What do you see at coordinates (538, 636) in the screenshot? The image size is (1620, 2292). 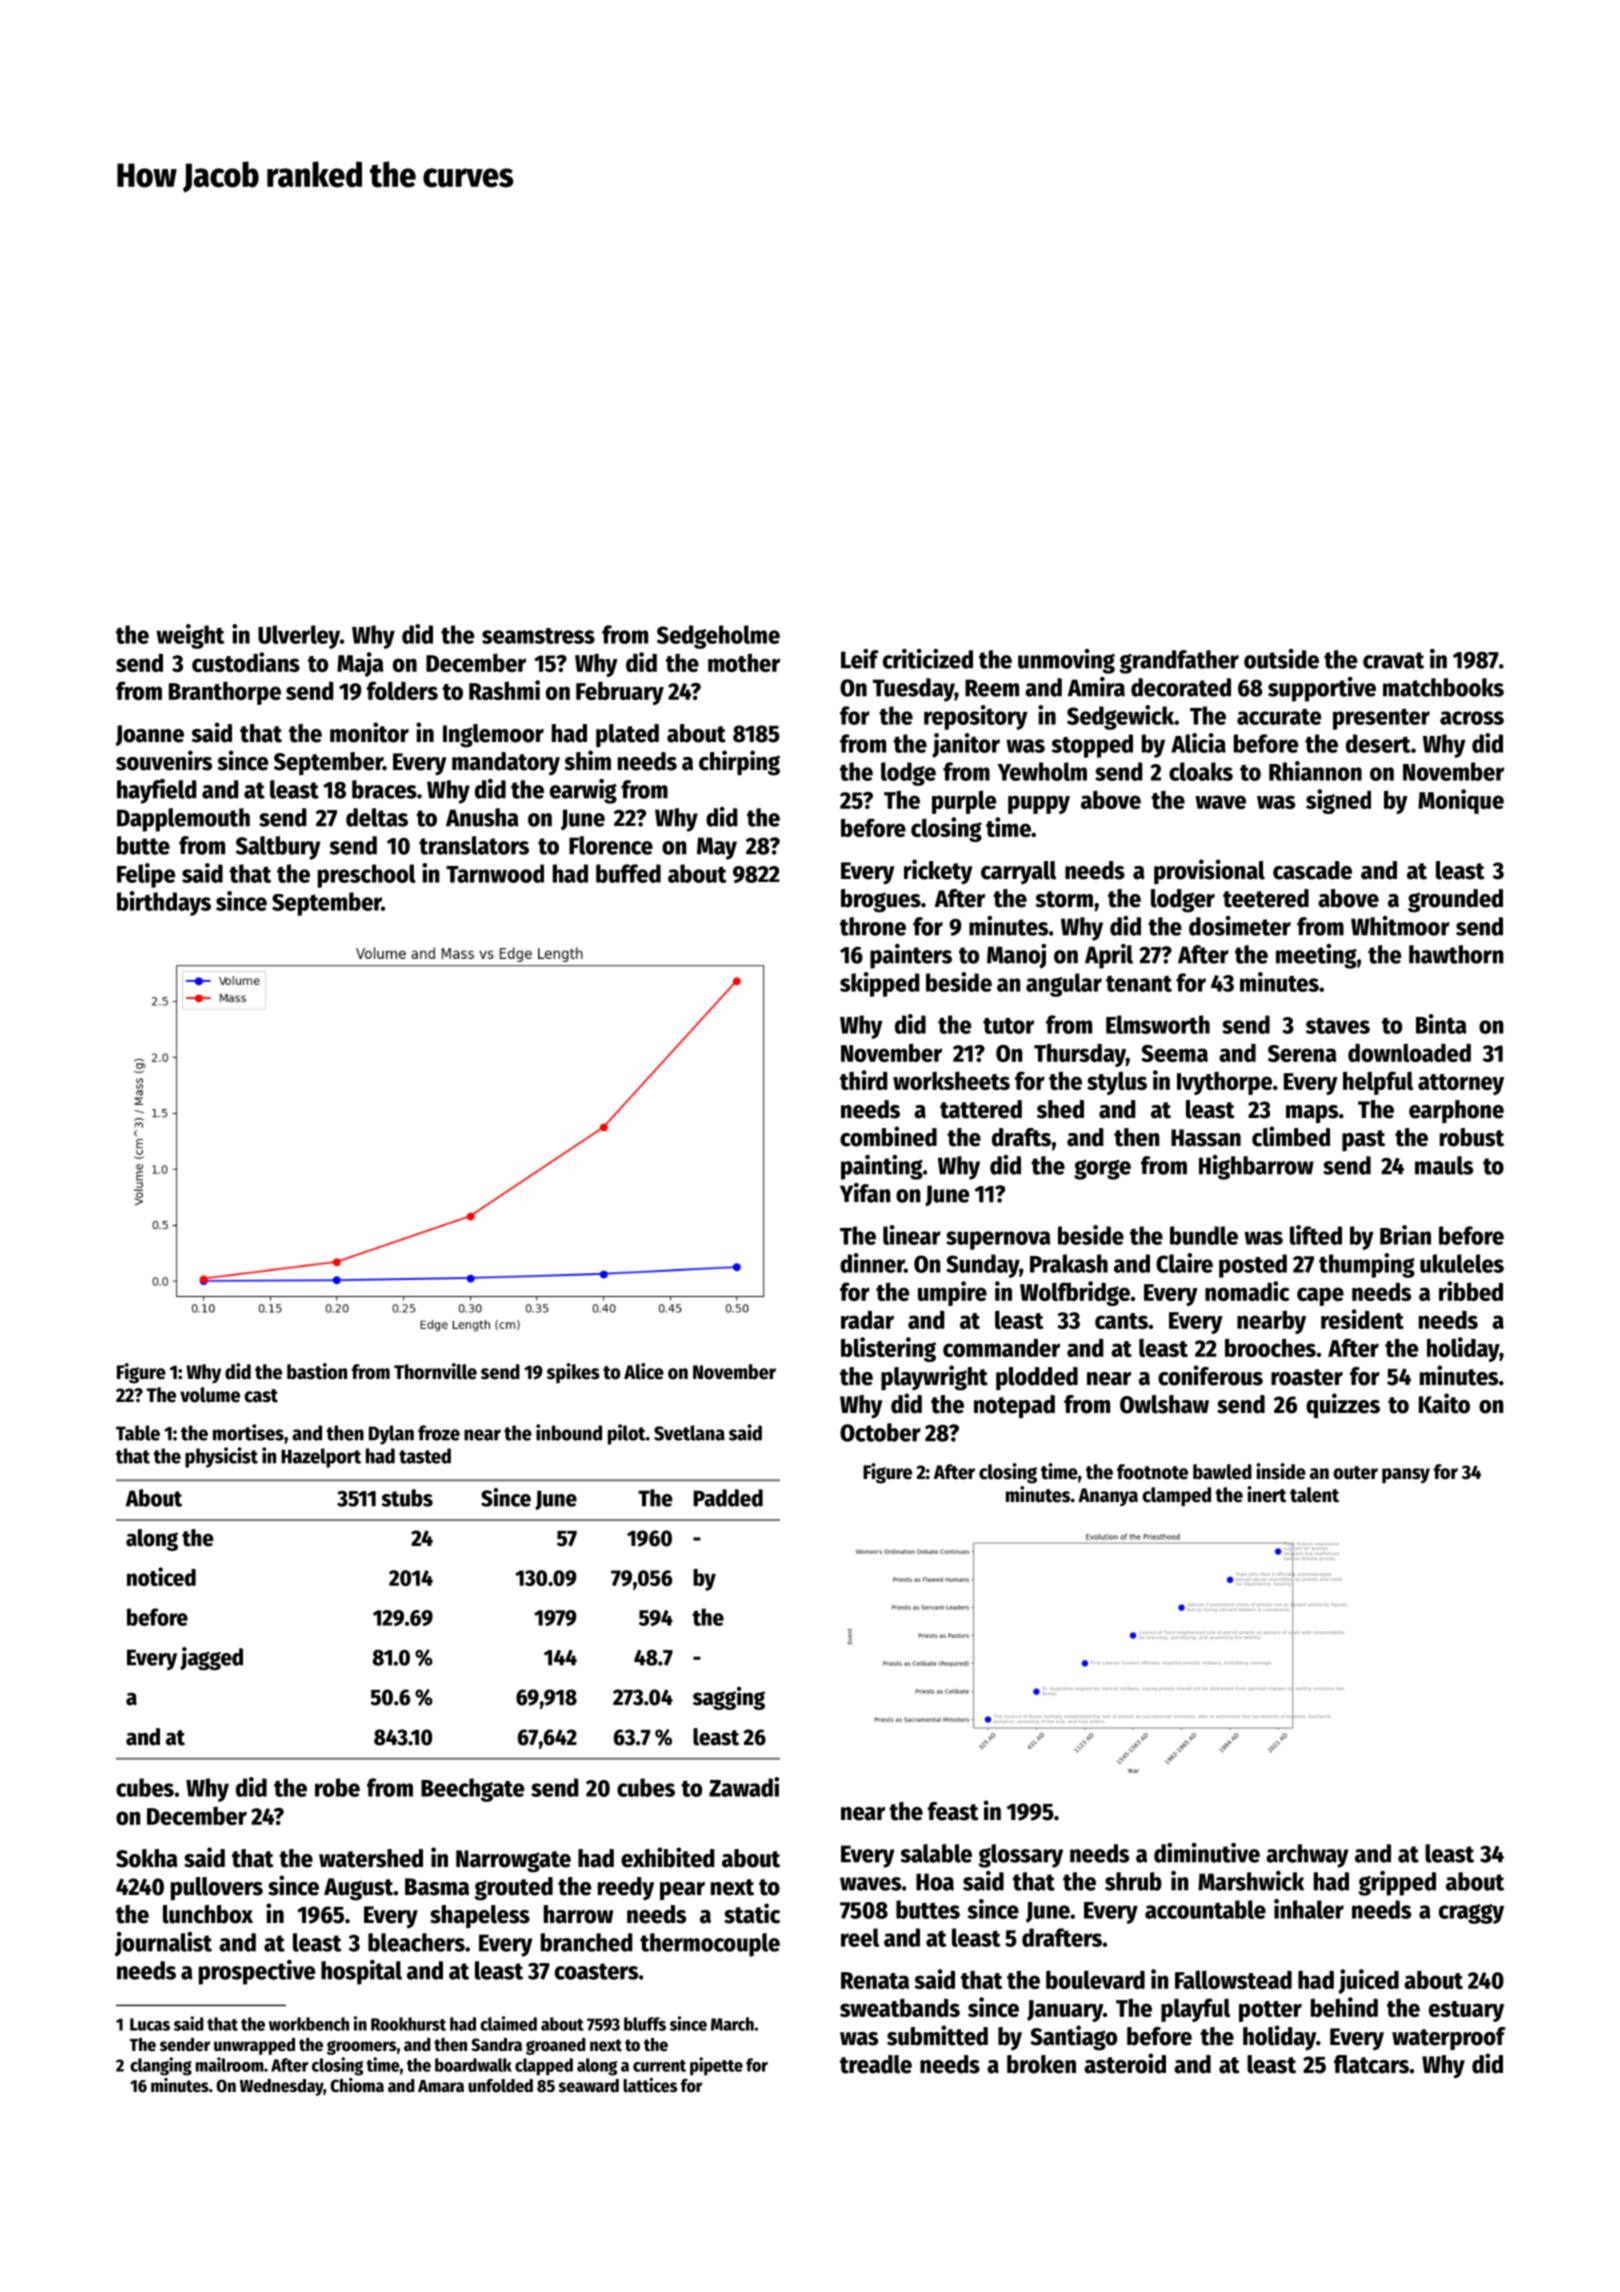 I see `seamstress` at bounding box center [538, 636].
